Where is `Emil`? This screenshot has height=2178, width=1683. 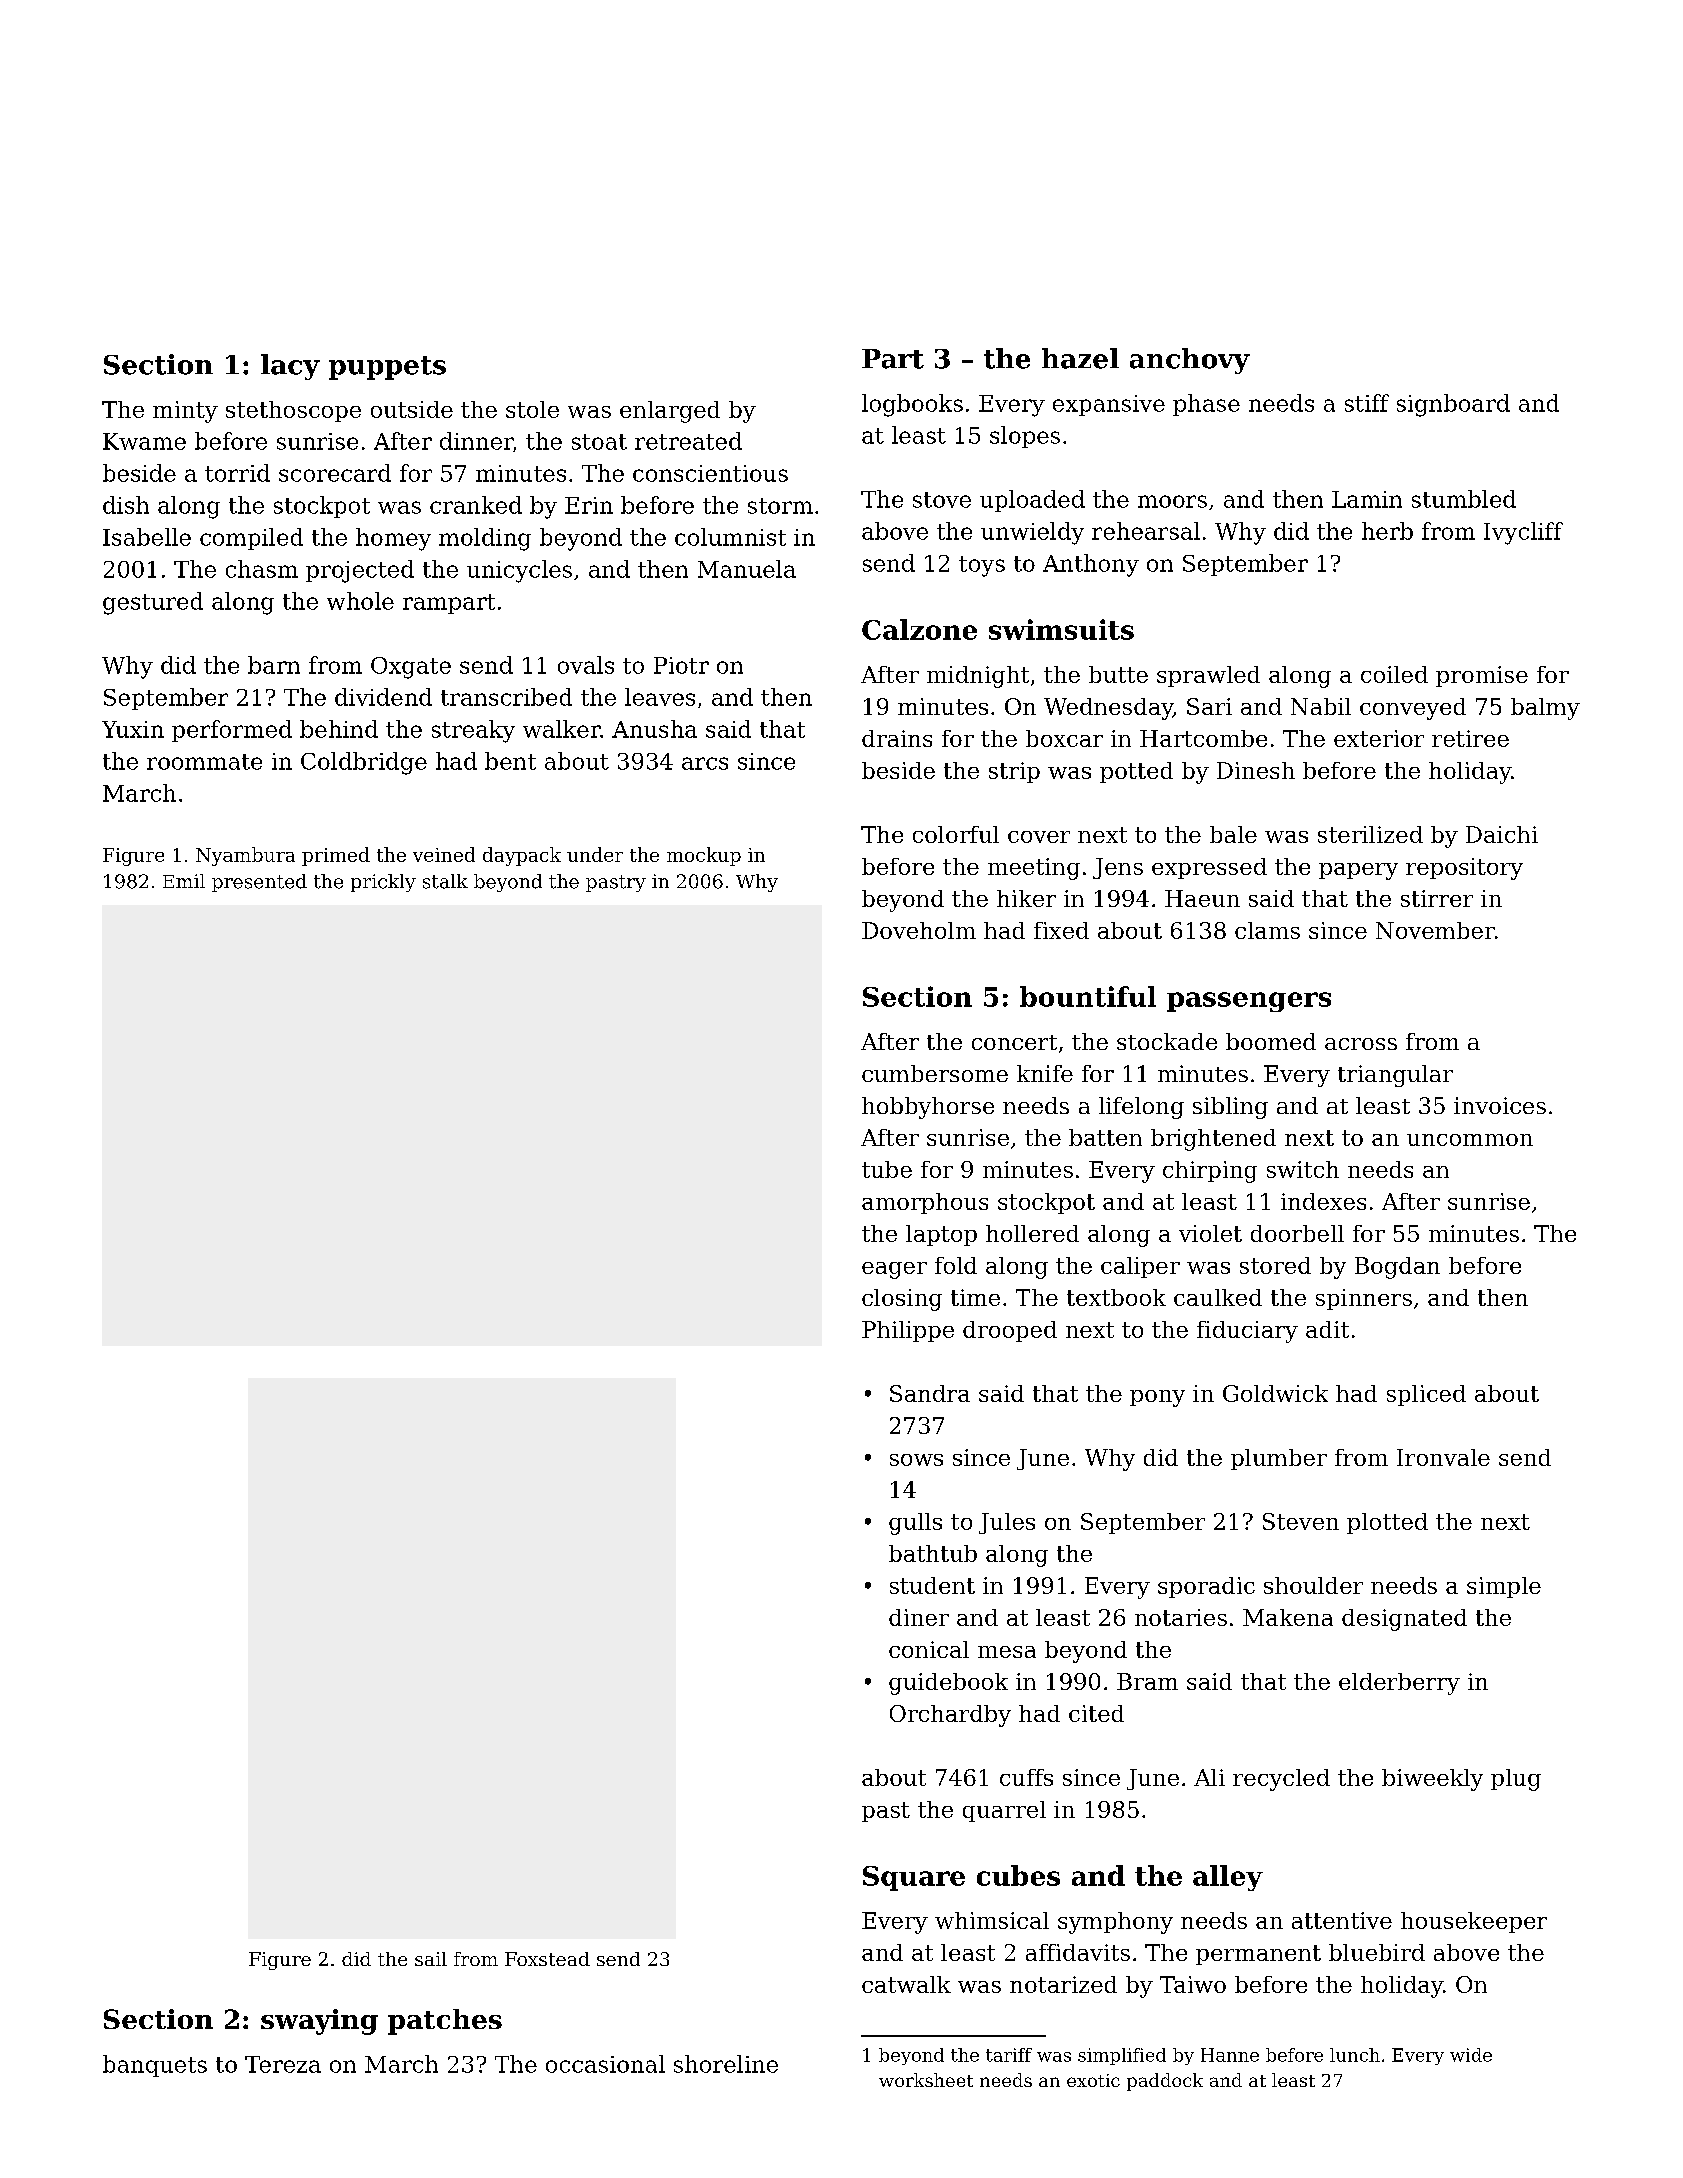 Emil is located at coordinates (184, 881).
